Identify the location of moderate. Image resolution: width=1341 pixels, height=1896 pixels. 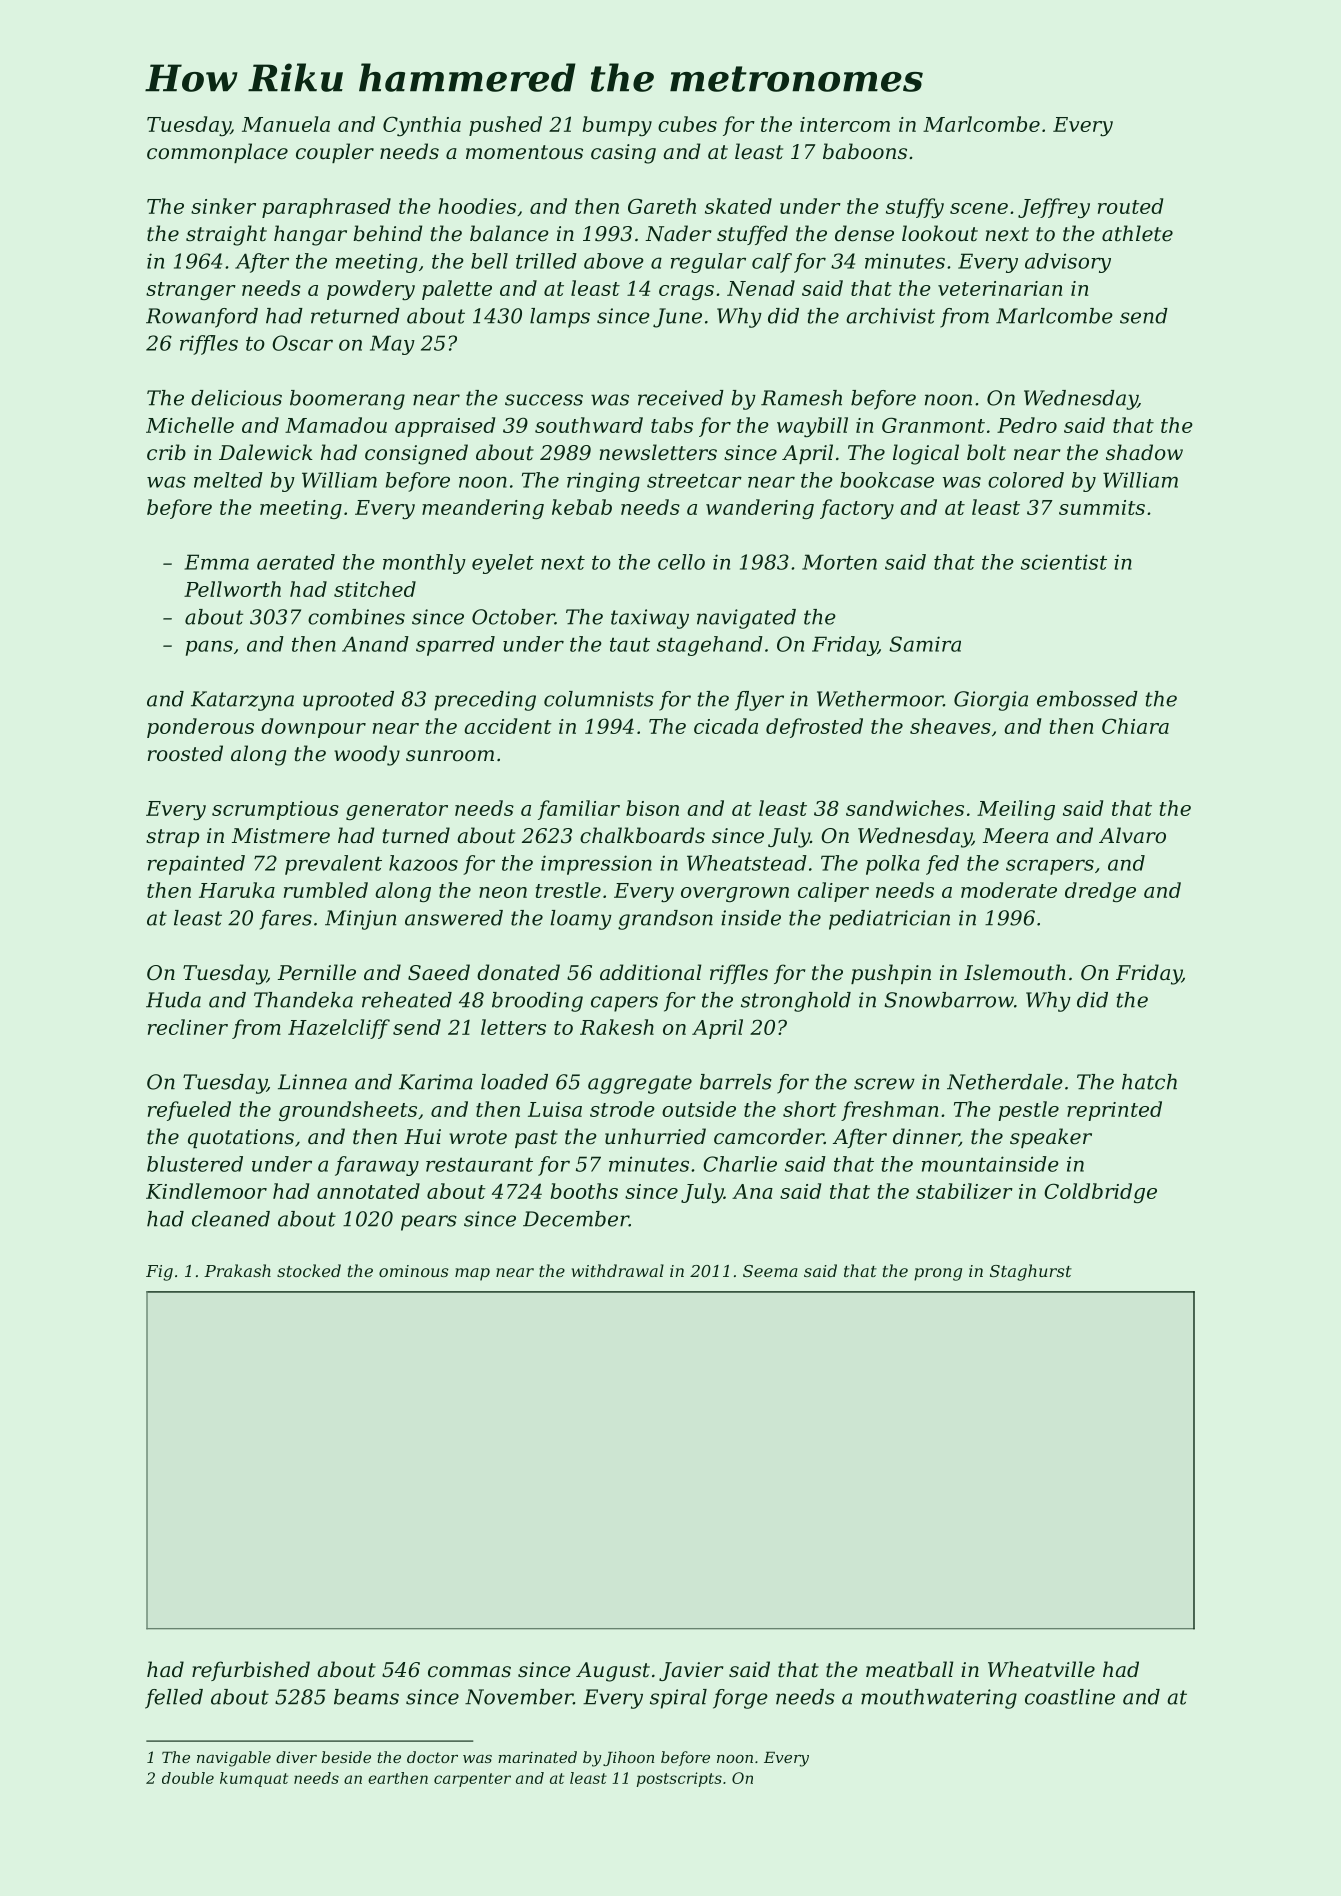
(1009, 890).
